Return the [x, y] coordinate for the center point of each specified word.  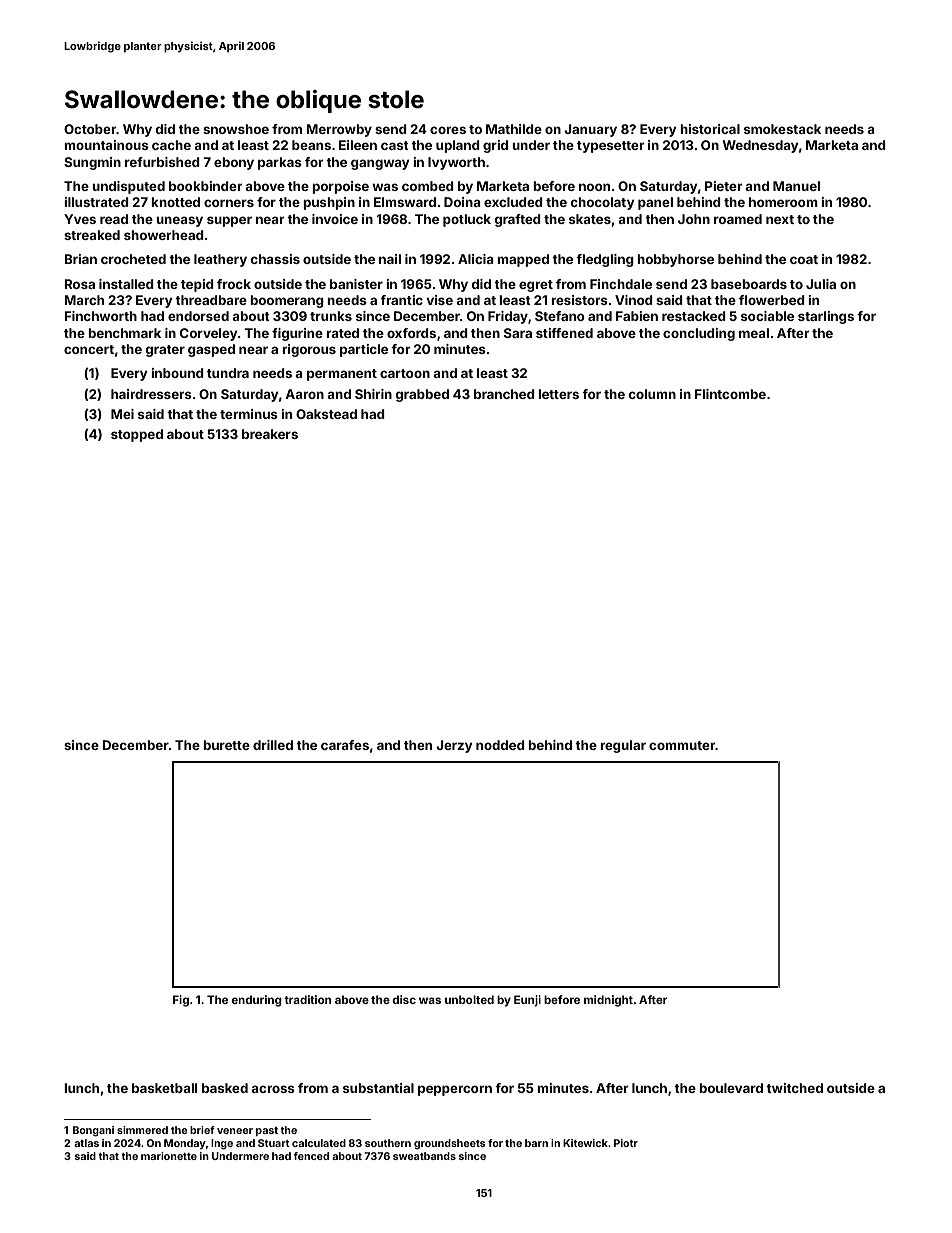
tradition [307, 999]
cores [448, 130]
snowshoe [236, 129]
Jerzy [454, 746]
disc [404, 999]
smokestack [782, 129]
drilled [273, 745]
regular [623, 746]
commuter [682, 745]
